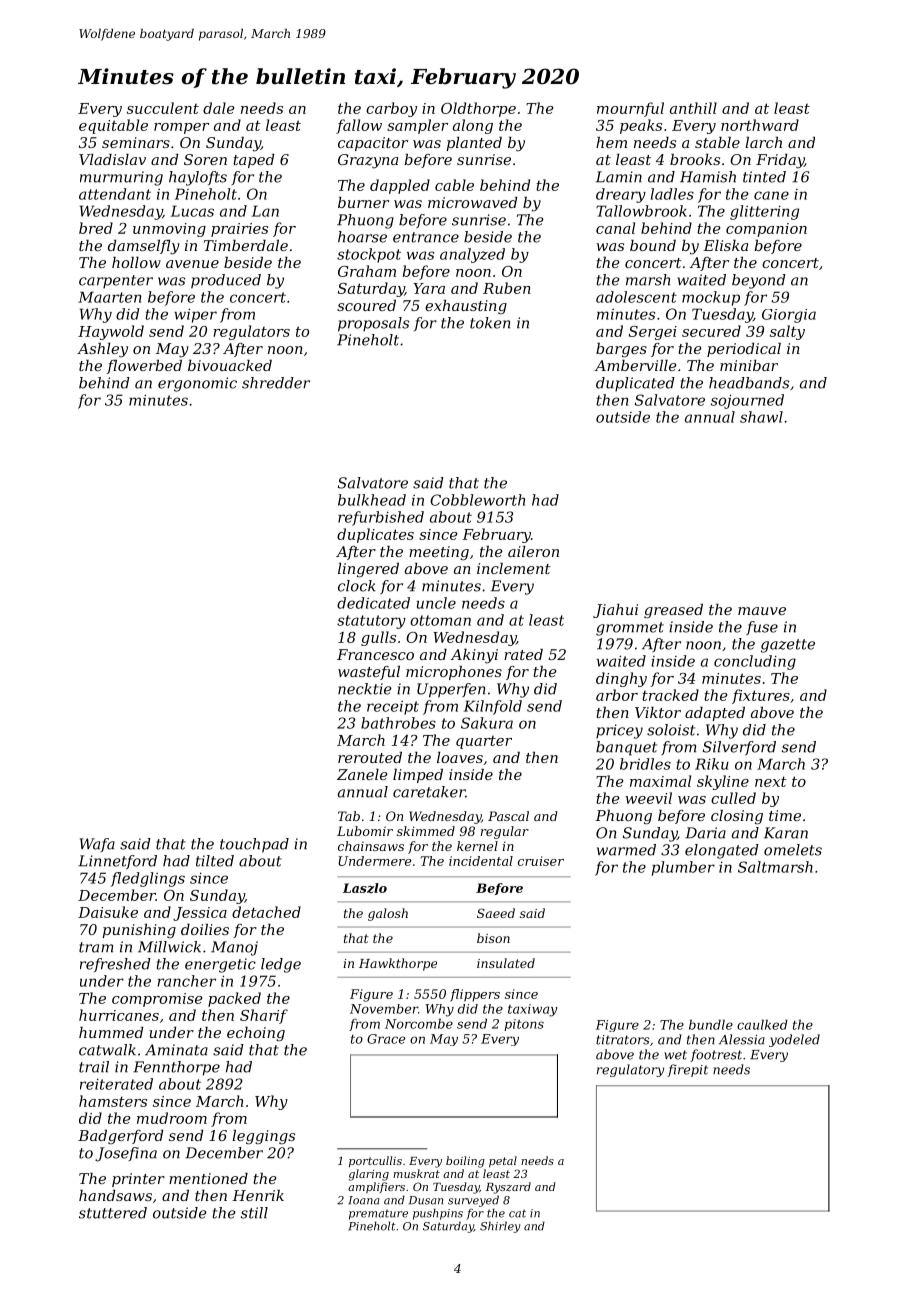 This document has height=1316, width=908. What do you see at coordinates (465, 1162) in the document?
I see `boiling` at bounding box center [465, 1162].
